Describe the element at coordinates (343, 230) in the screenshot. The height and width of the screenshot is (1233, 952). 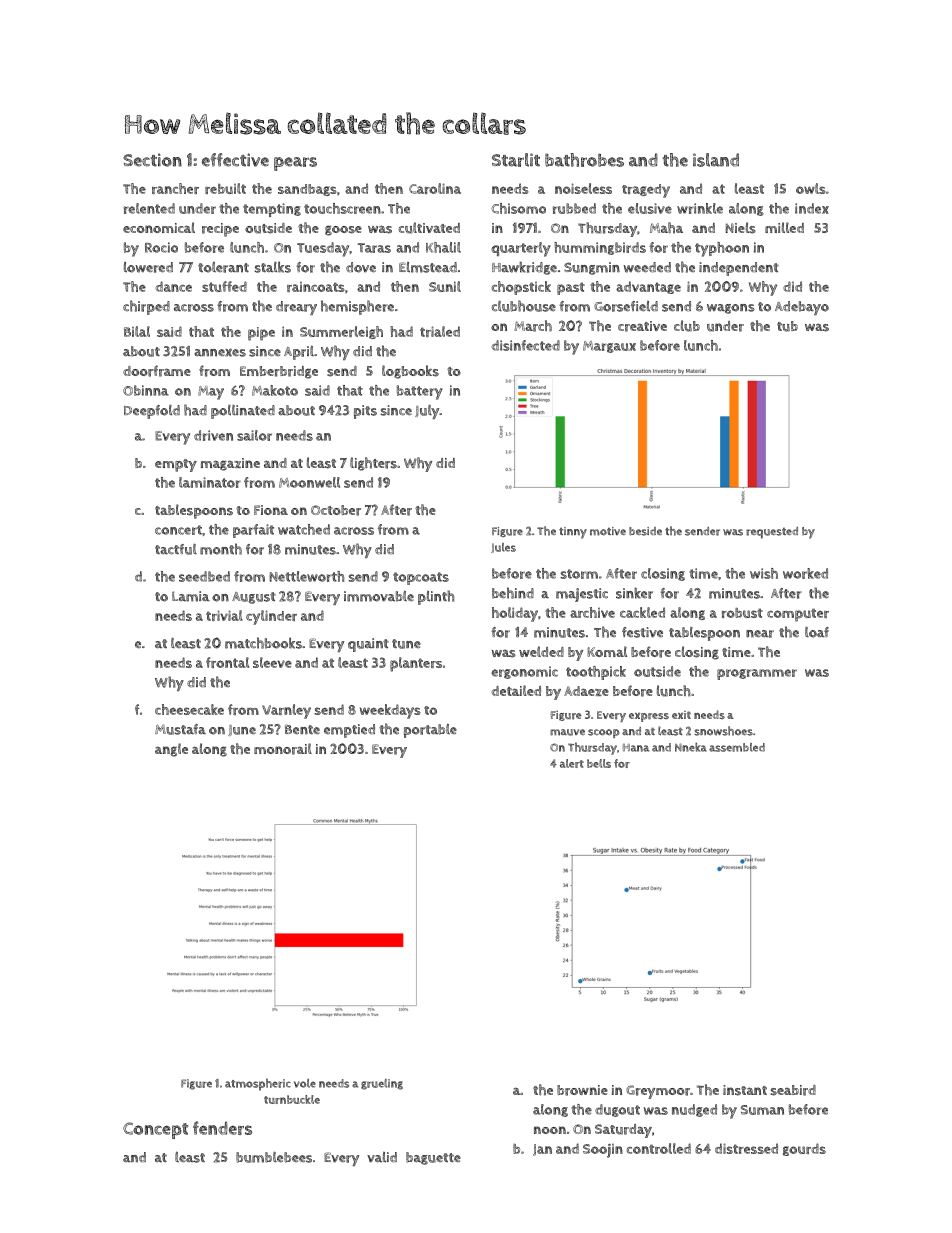
I see `goose` at that location.
